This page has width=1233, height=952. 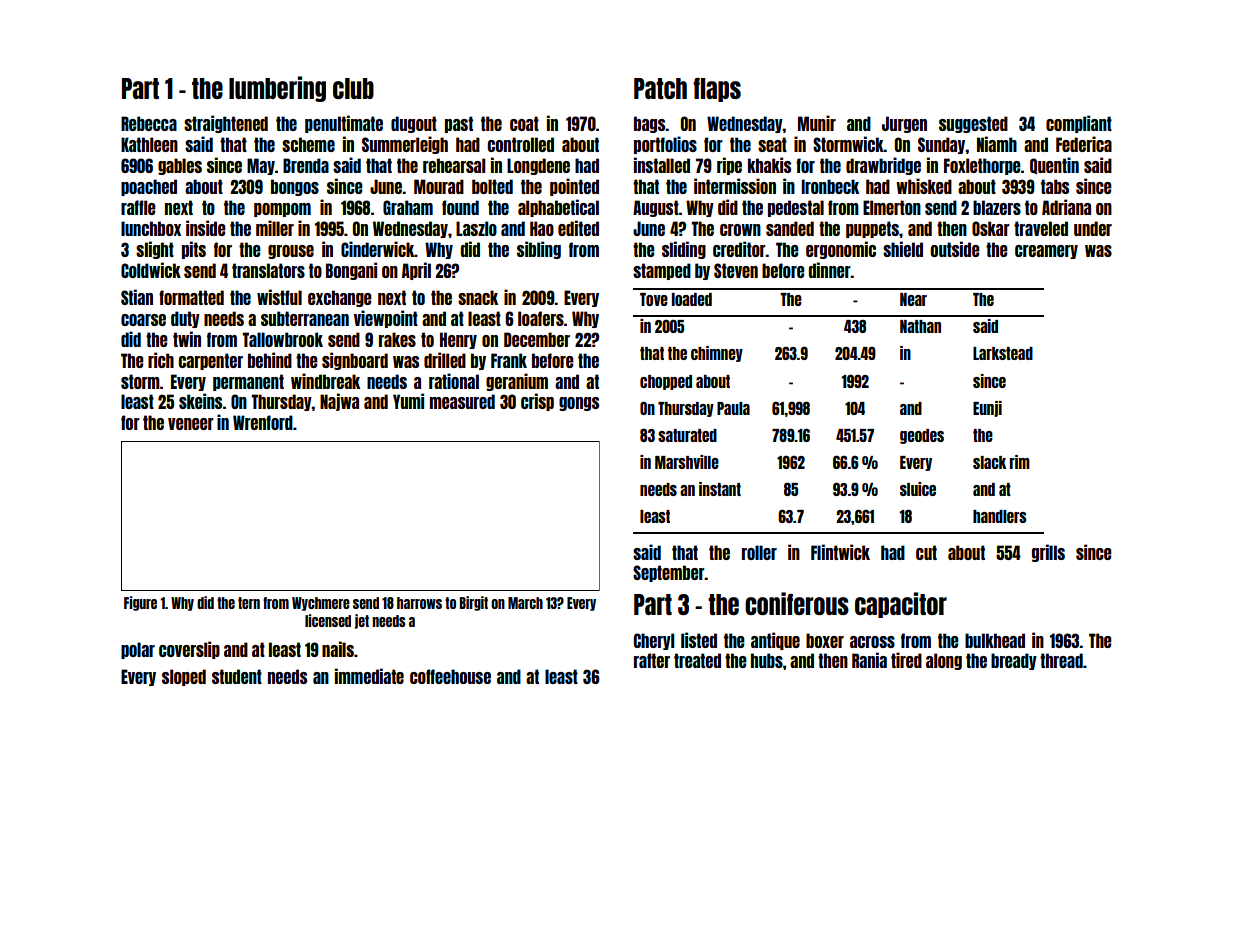 I want to click on Marshville, so click(x=687, y=462).
